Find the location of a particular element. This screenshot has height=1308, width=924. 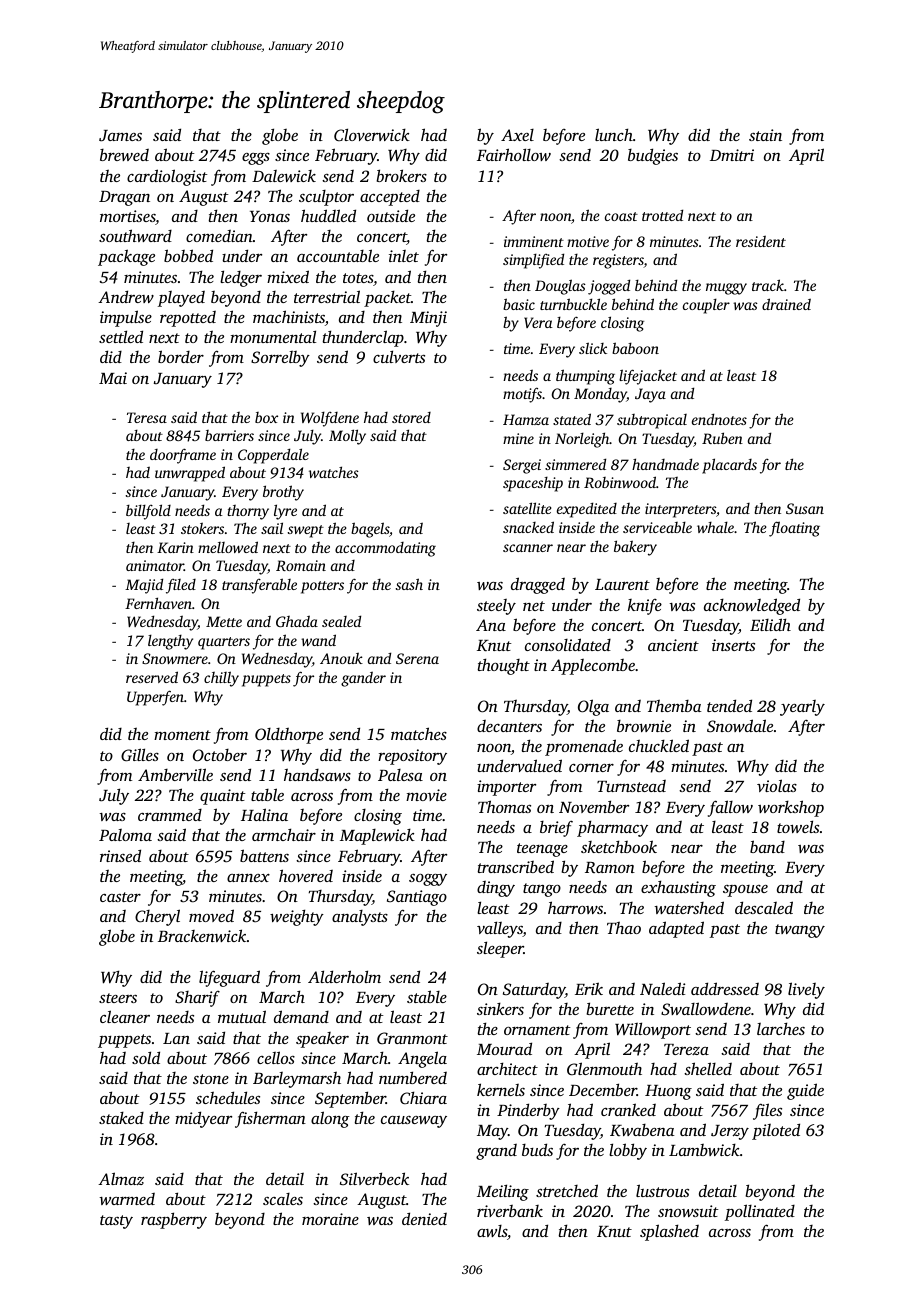

handsaws is located at coordinates (317, 774).
